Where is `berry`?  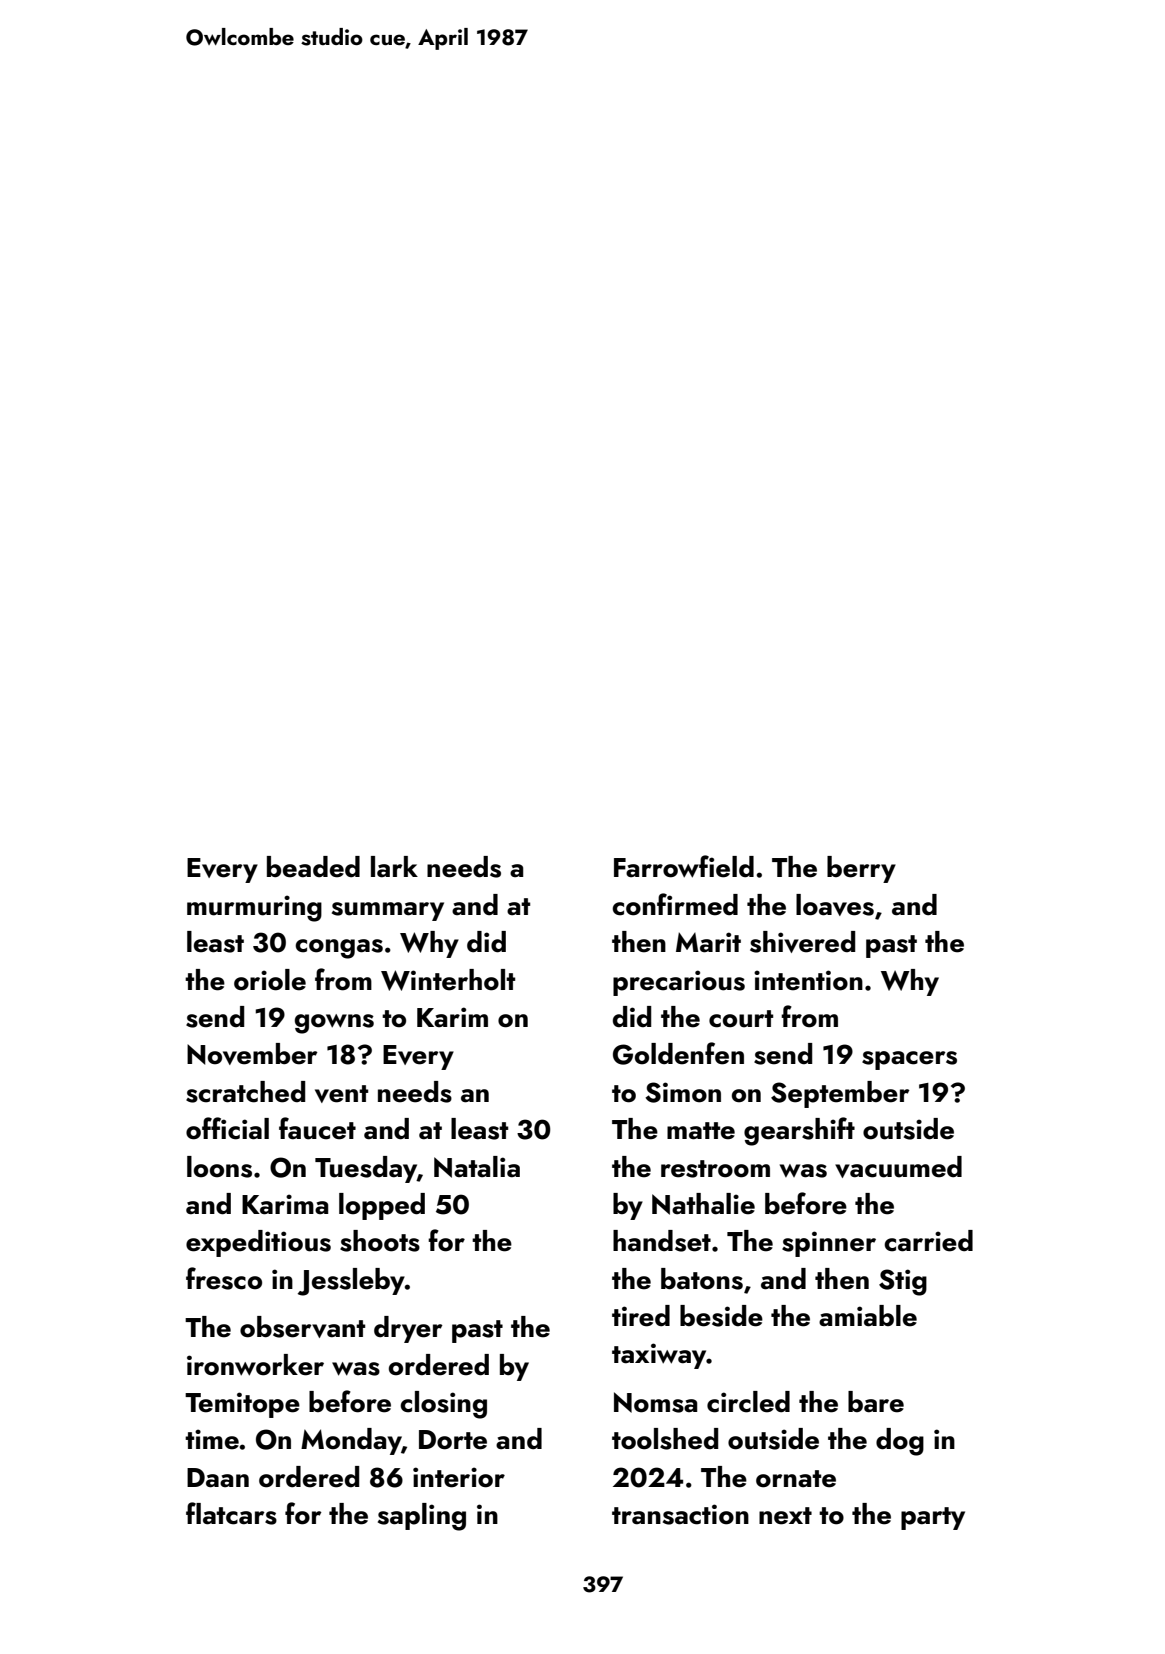 berry is located at coordinates (861, 869).
